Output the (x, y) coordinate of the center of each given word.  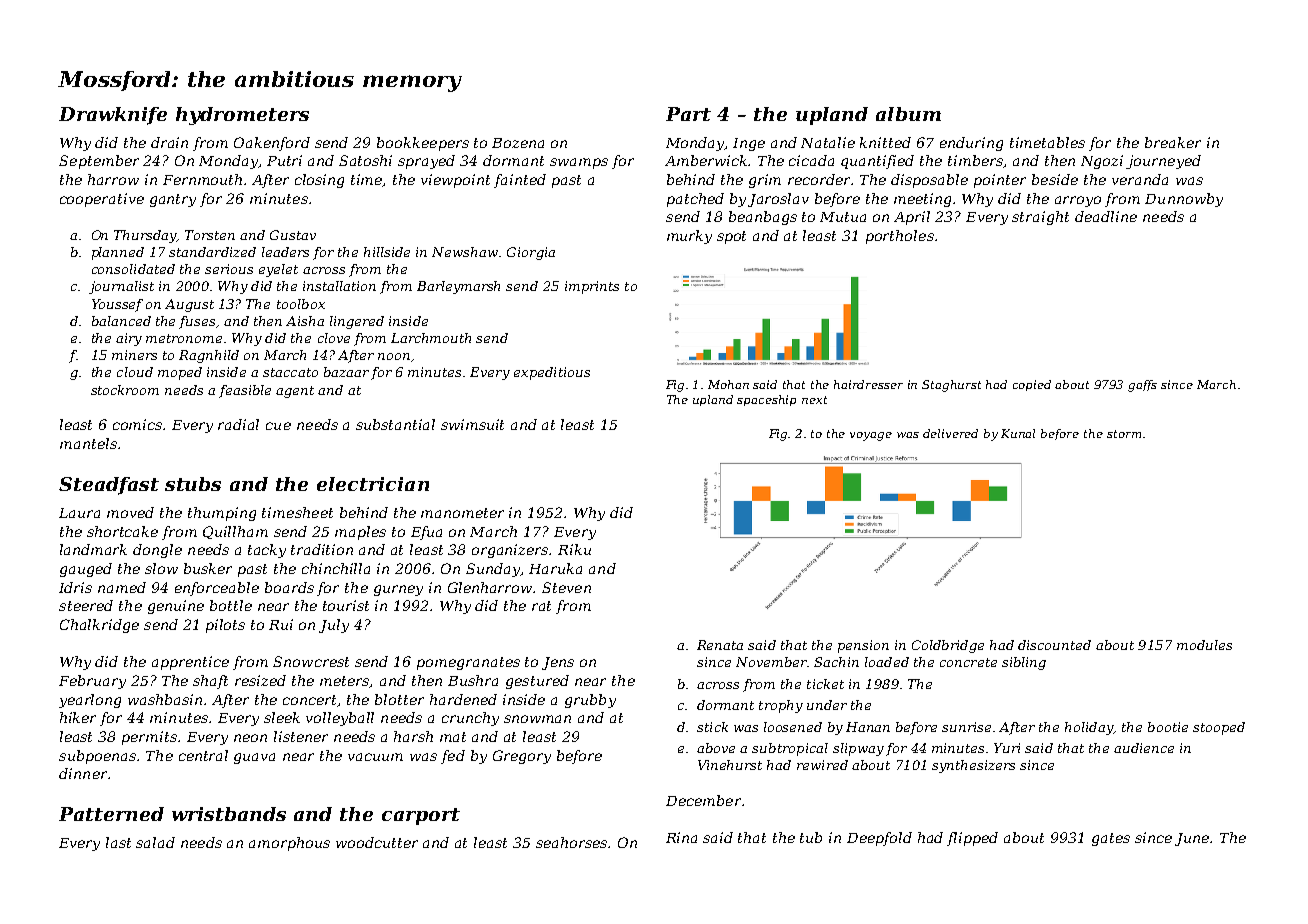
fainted (520, 181)
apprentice (190, 663)
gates (1111, 839)
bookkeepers (423, 144)
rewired (822, 765)
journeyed (1163, 162)
